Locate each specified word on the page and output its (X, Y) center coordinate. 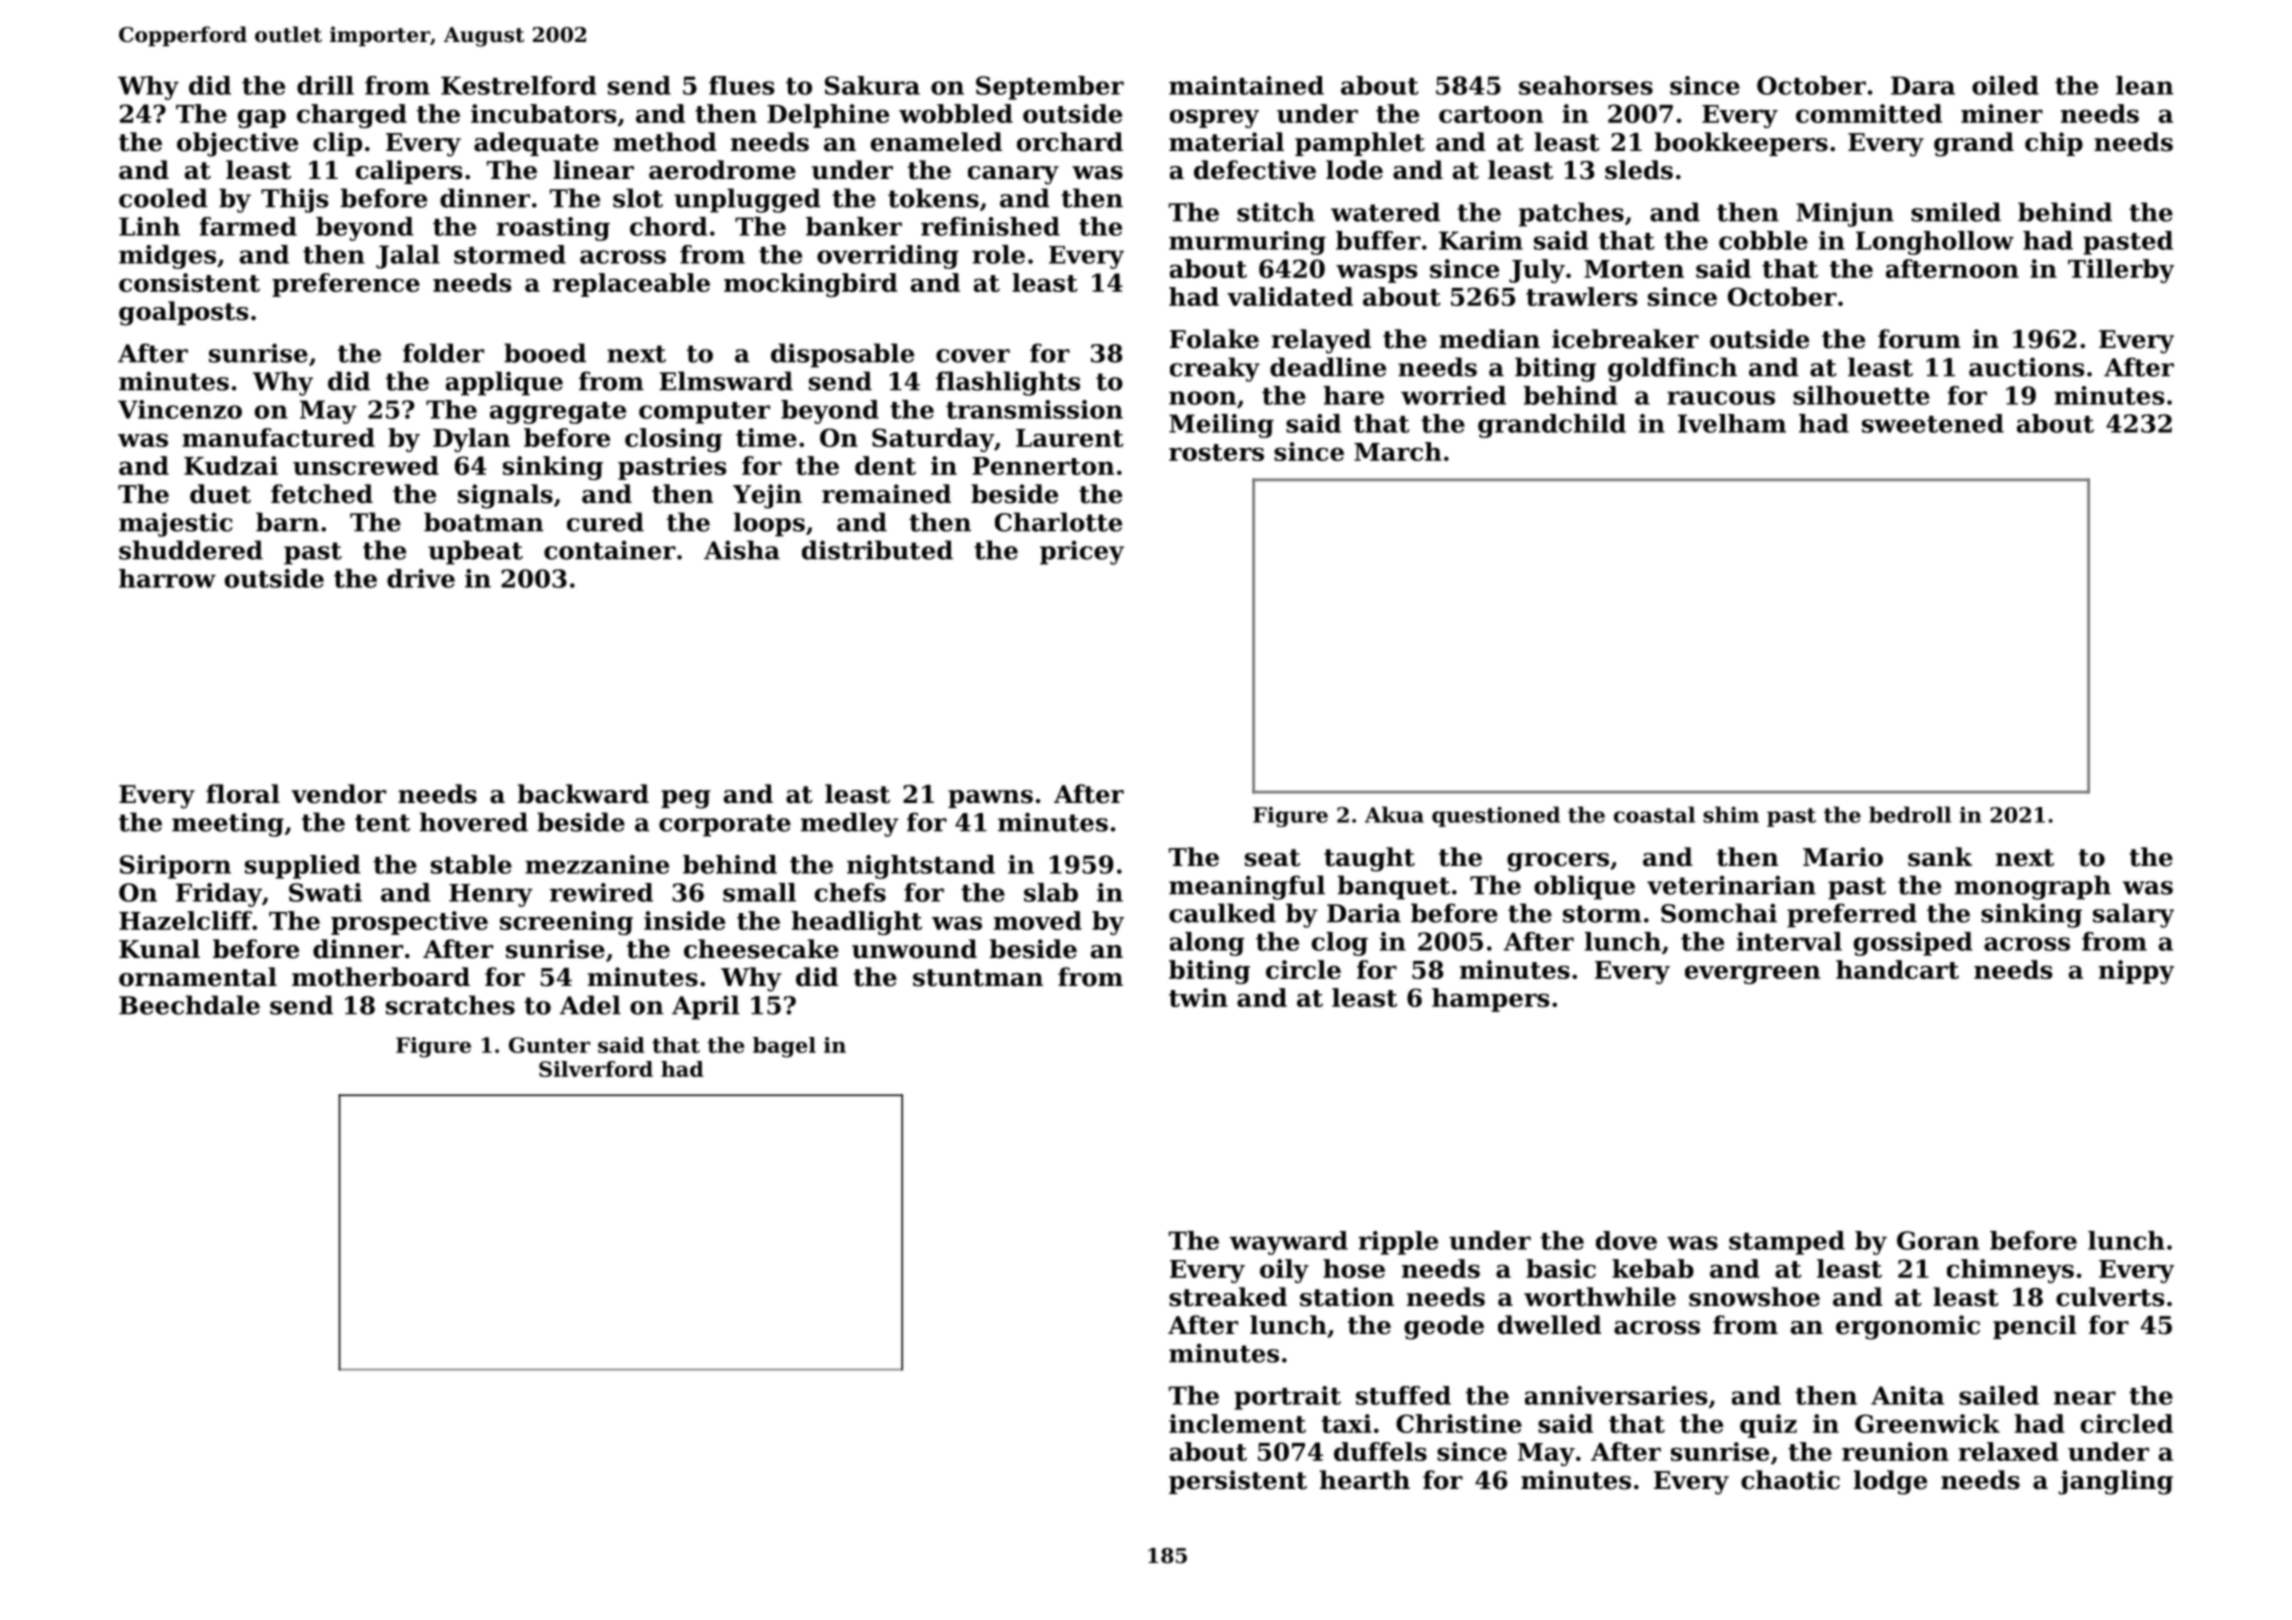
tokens (933, 198)
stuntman (978, 978)
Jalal (408, 257)
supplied (303, 867)
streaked (1228, 1297)
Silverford (596, 1069)
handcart (1897, 969)
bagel (784, 1047)
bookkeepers (1741, 144)
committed (1869, 113)
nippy (2136, 972)
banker (854, 226)
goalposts (183, 313)
